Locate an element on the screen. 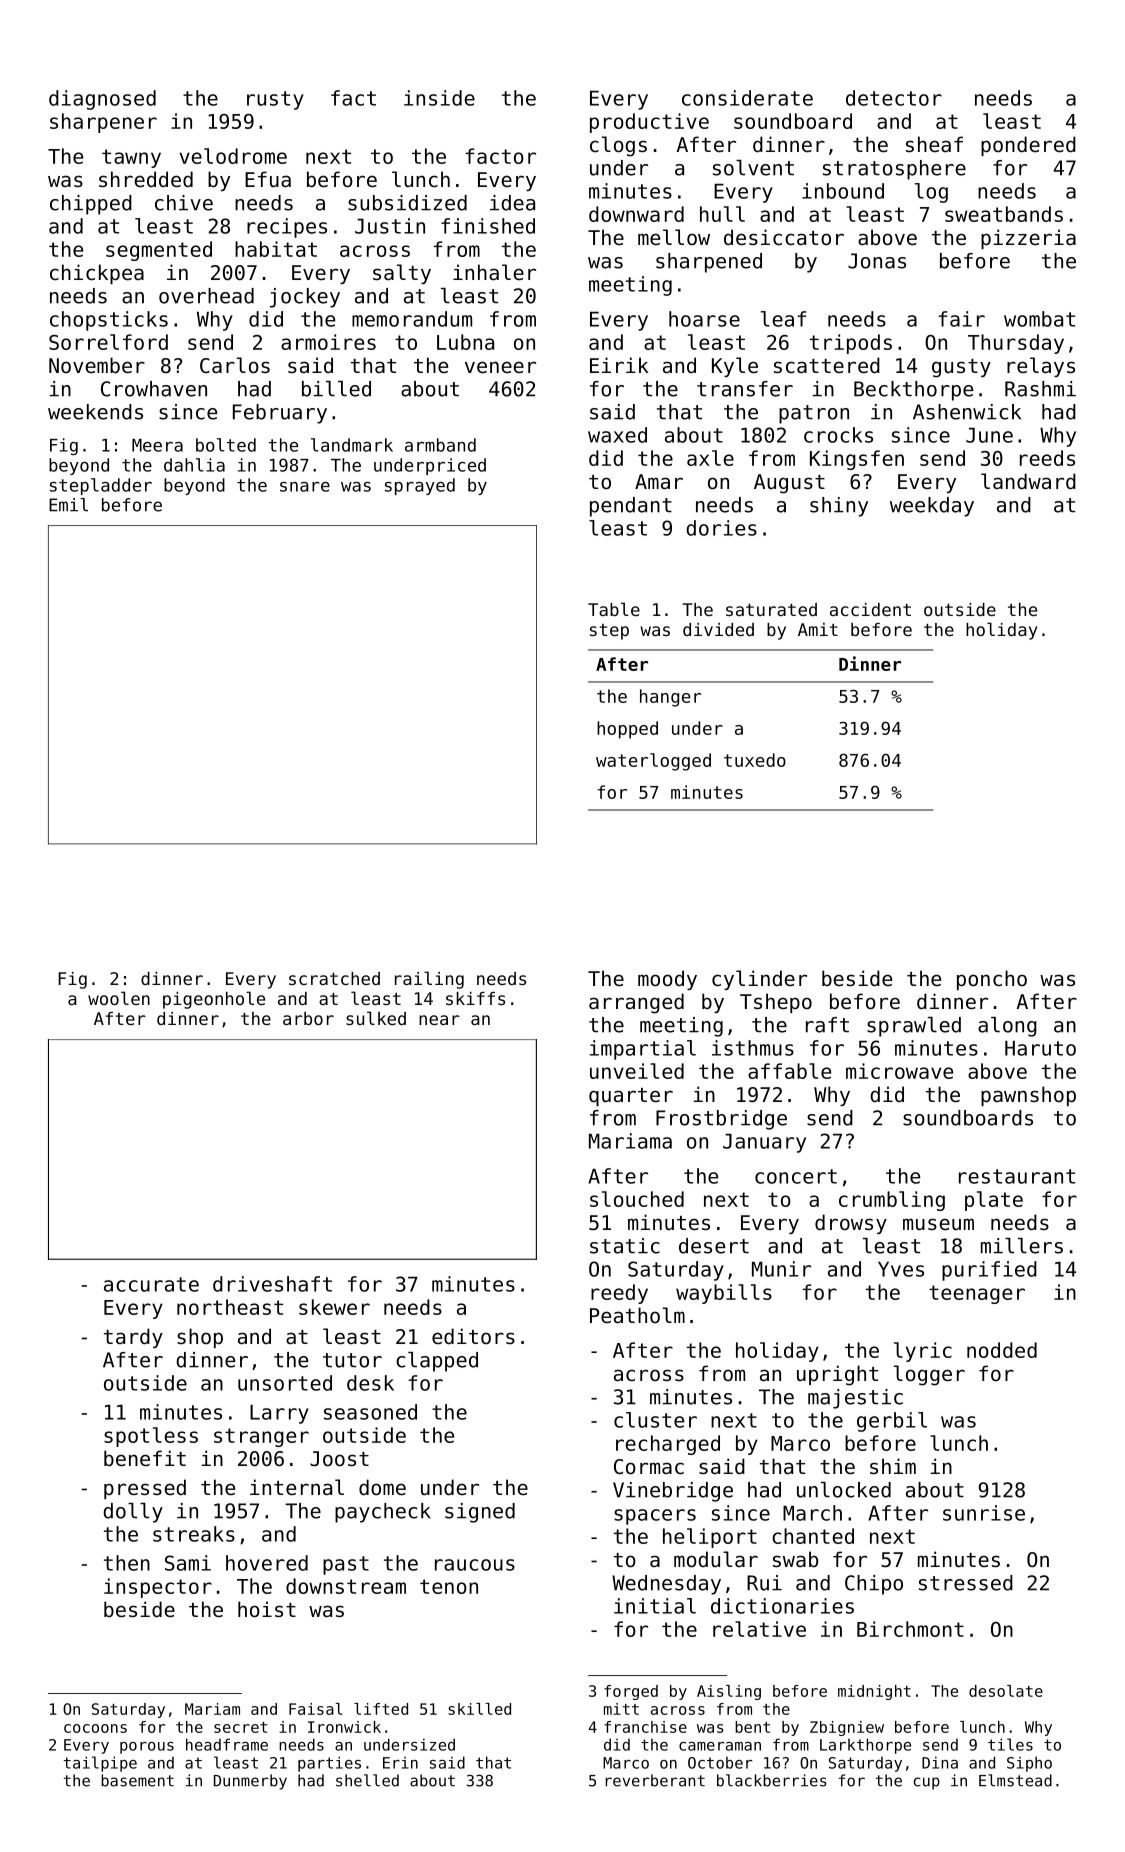 This screenshot has height=1852, width=1125. millers is located at coordinates (1022, 1246).
